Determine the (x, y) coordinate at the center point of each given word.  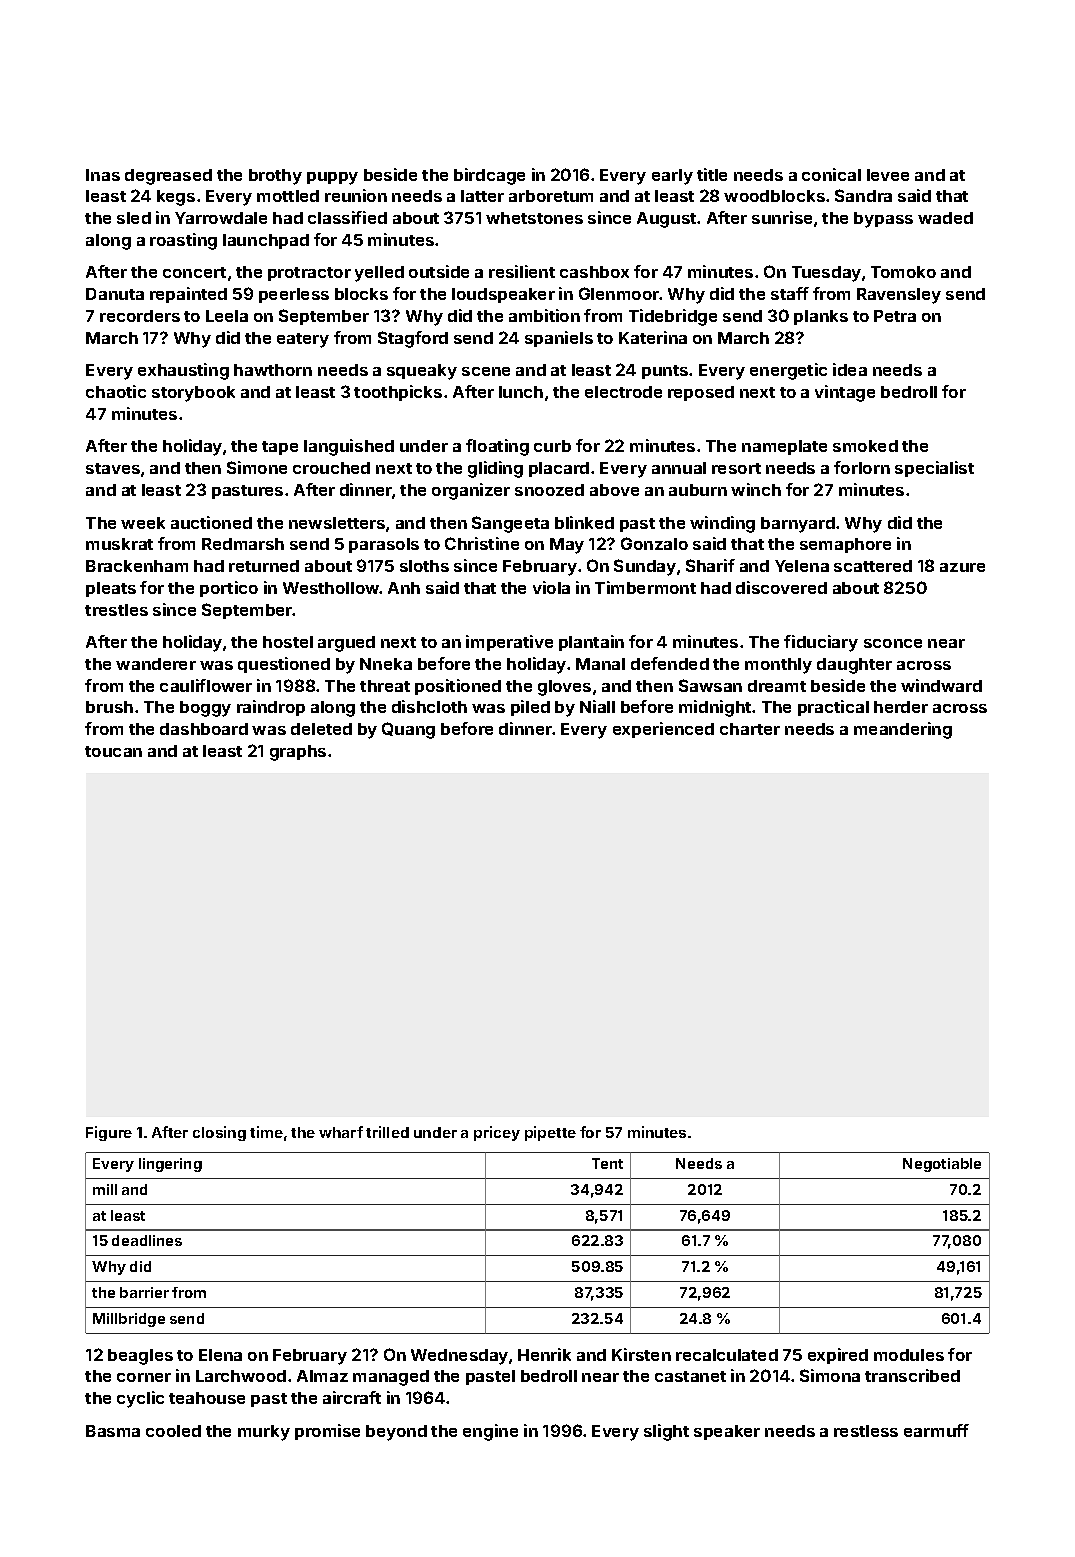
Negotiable (942, 1165)
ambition (544, 315)
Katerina (653, 337)
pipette (550, 1133)
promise (327, 1432)
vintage (845, 393)
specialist (934, 469)
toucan (113, 751)
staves (113, 468)
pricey (497, 1133)
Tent (607, 1163)
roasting (183, 241)
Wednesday (459, 1357)
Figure (109, 1133)
